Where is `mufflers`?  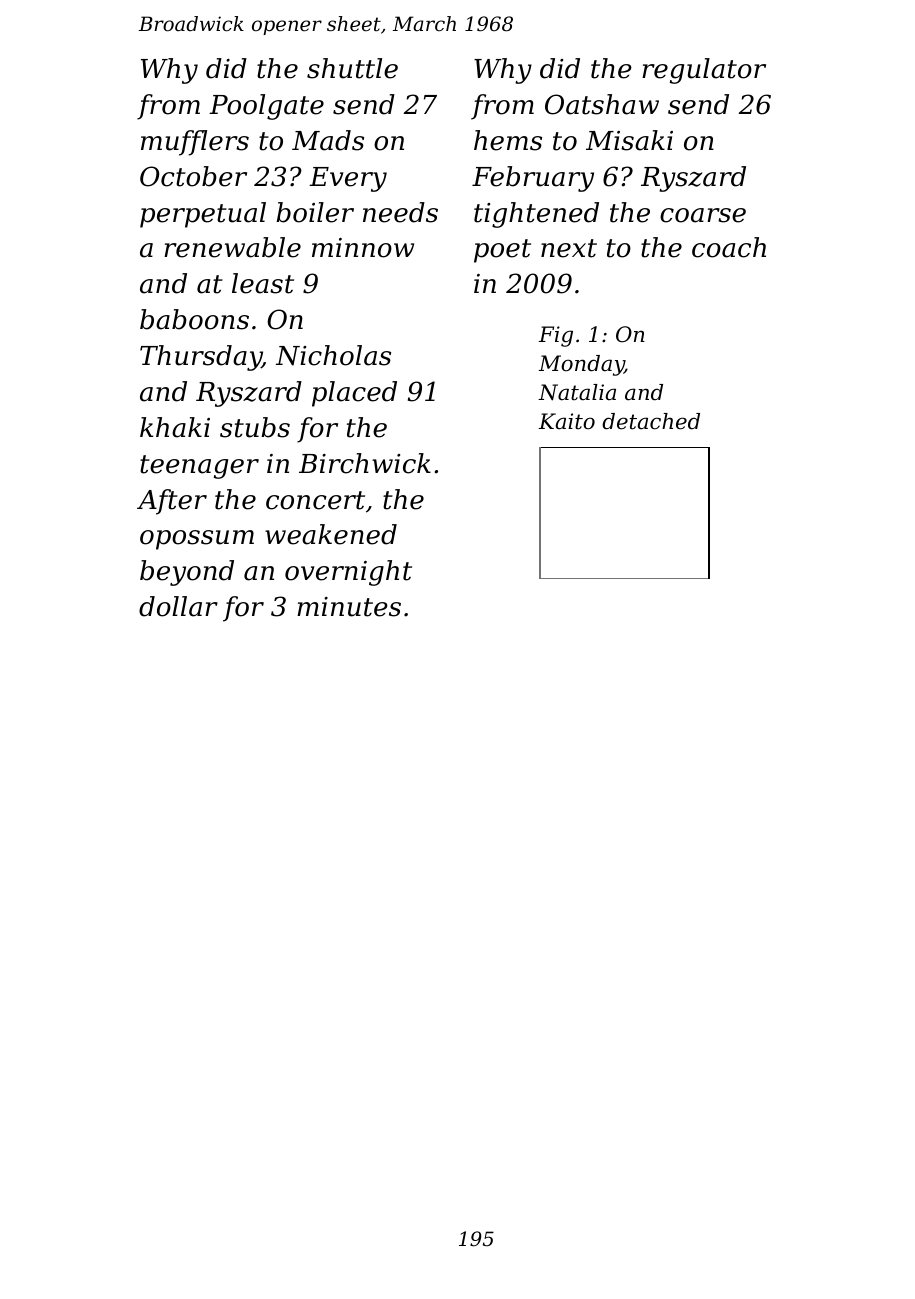
mufflers is located at coordinates (195, 143).
